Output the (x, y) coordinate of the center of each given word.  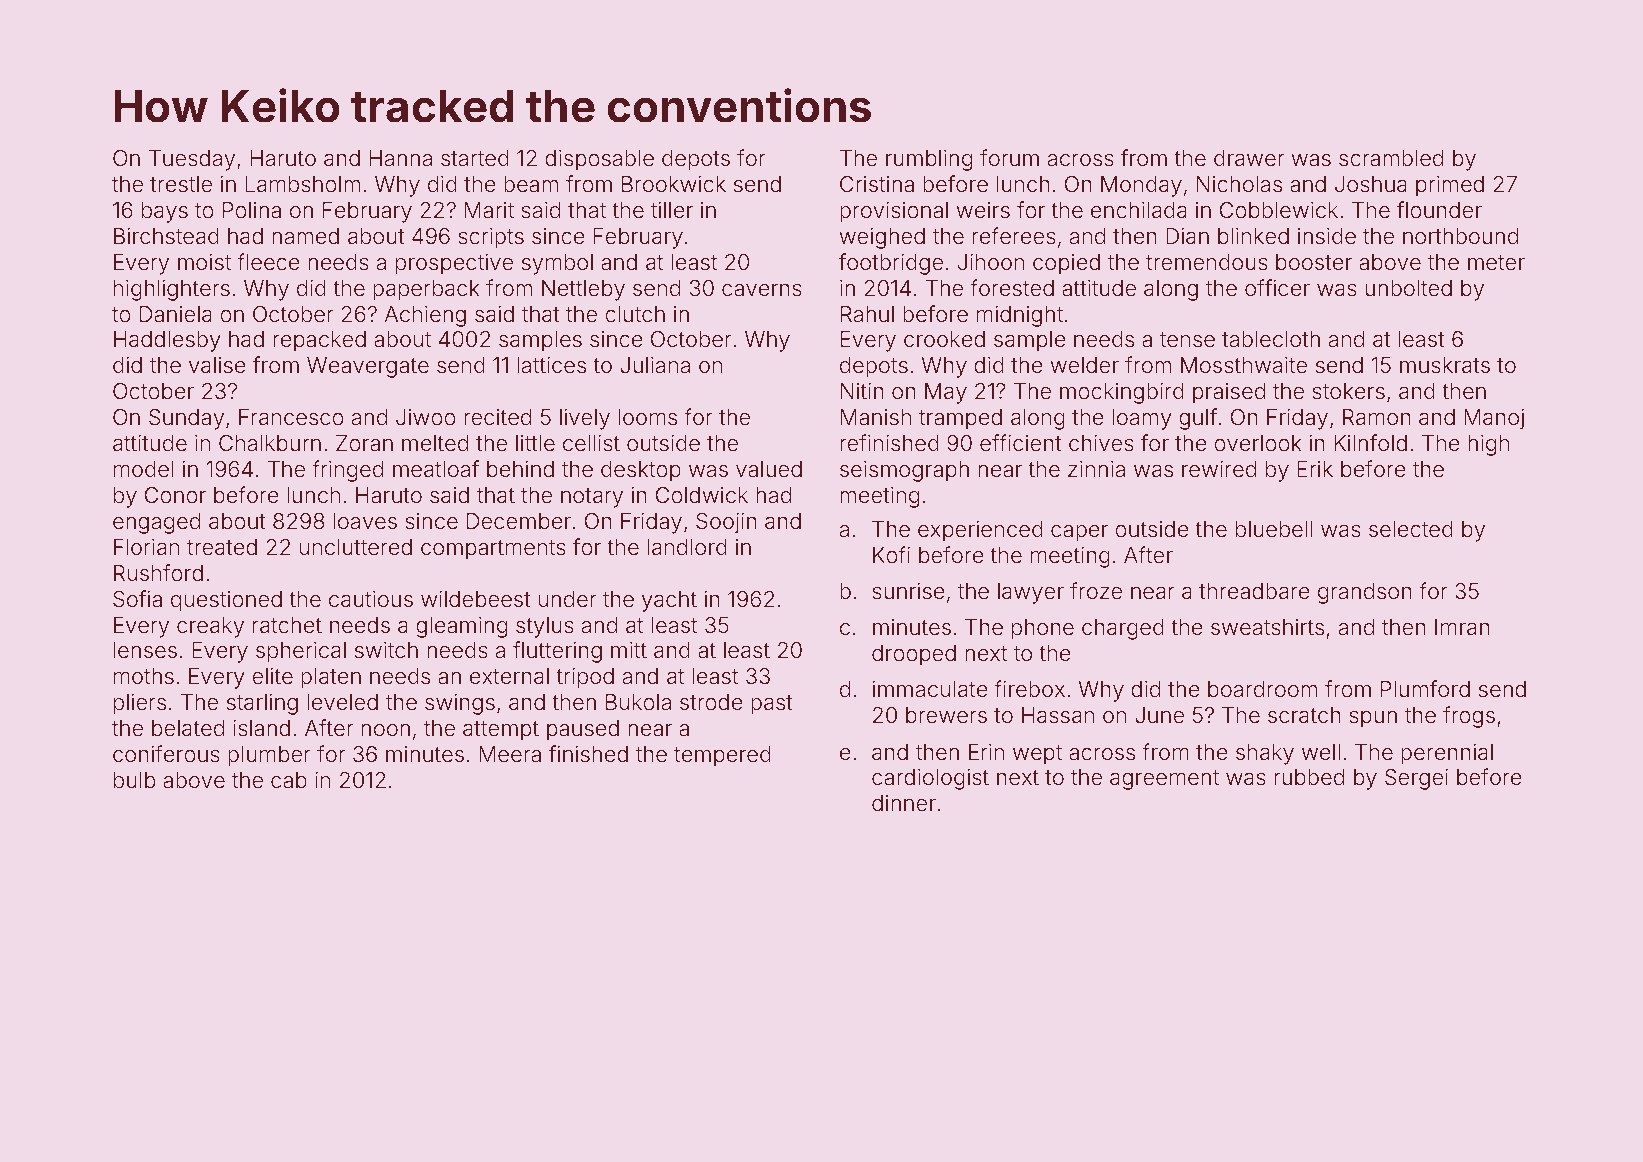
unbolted (1408, 288)
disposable (599, 160)
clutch (635, 314)
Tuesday (192, 160)
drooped (914, 655)
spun (1373, 719)
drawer (1249, 158)
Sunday (186, 419)
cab (289, 780)
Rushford (158, 573)
